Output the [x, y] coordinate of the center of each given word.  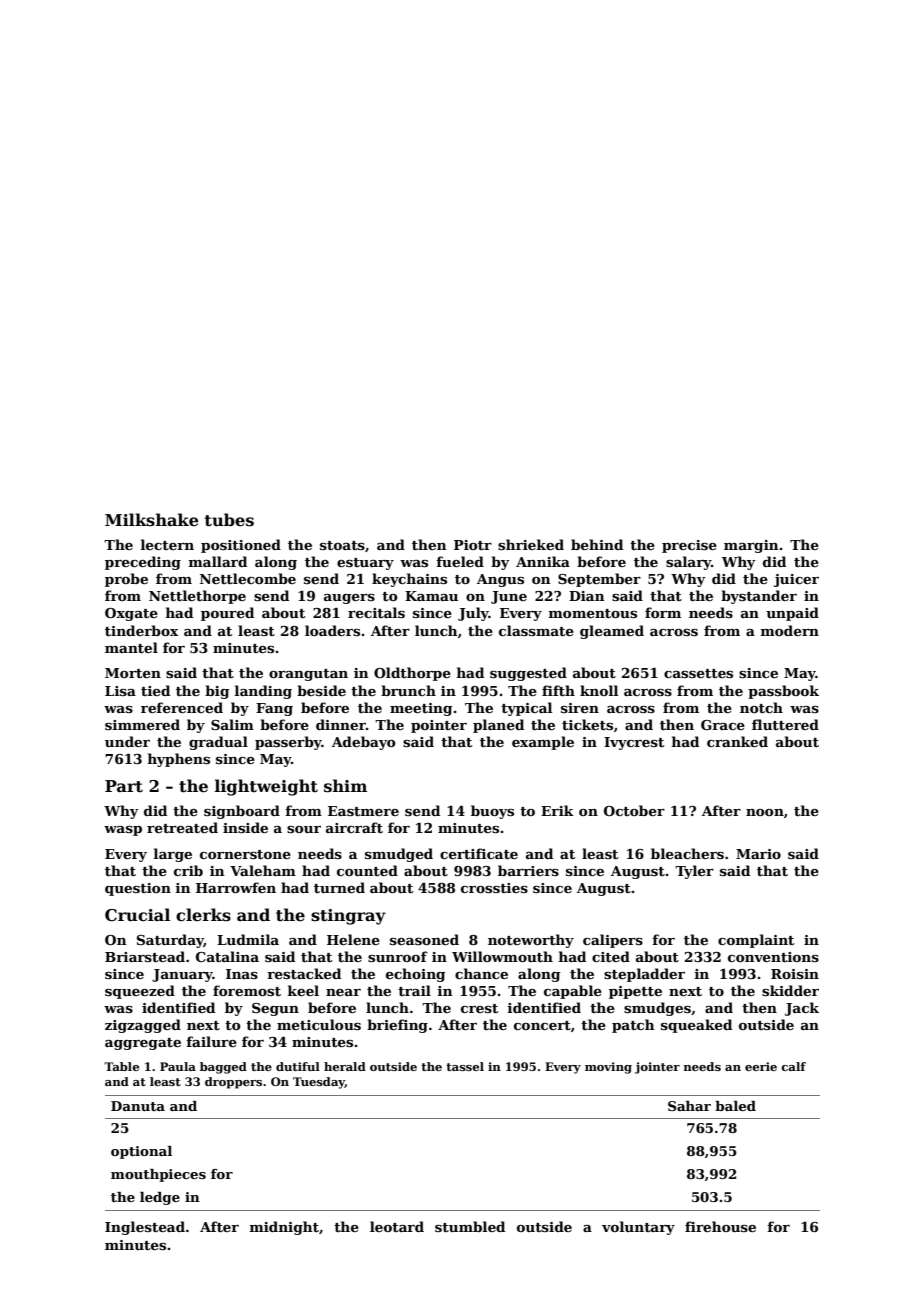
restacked [304, 973]
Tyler [694, 872]
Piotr [473, 545]
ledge [160, 1198]
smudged [399, 855]
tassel [465, 1066]
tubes [229, 520]
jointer [657, 1068]
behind [597, 544]
